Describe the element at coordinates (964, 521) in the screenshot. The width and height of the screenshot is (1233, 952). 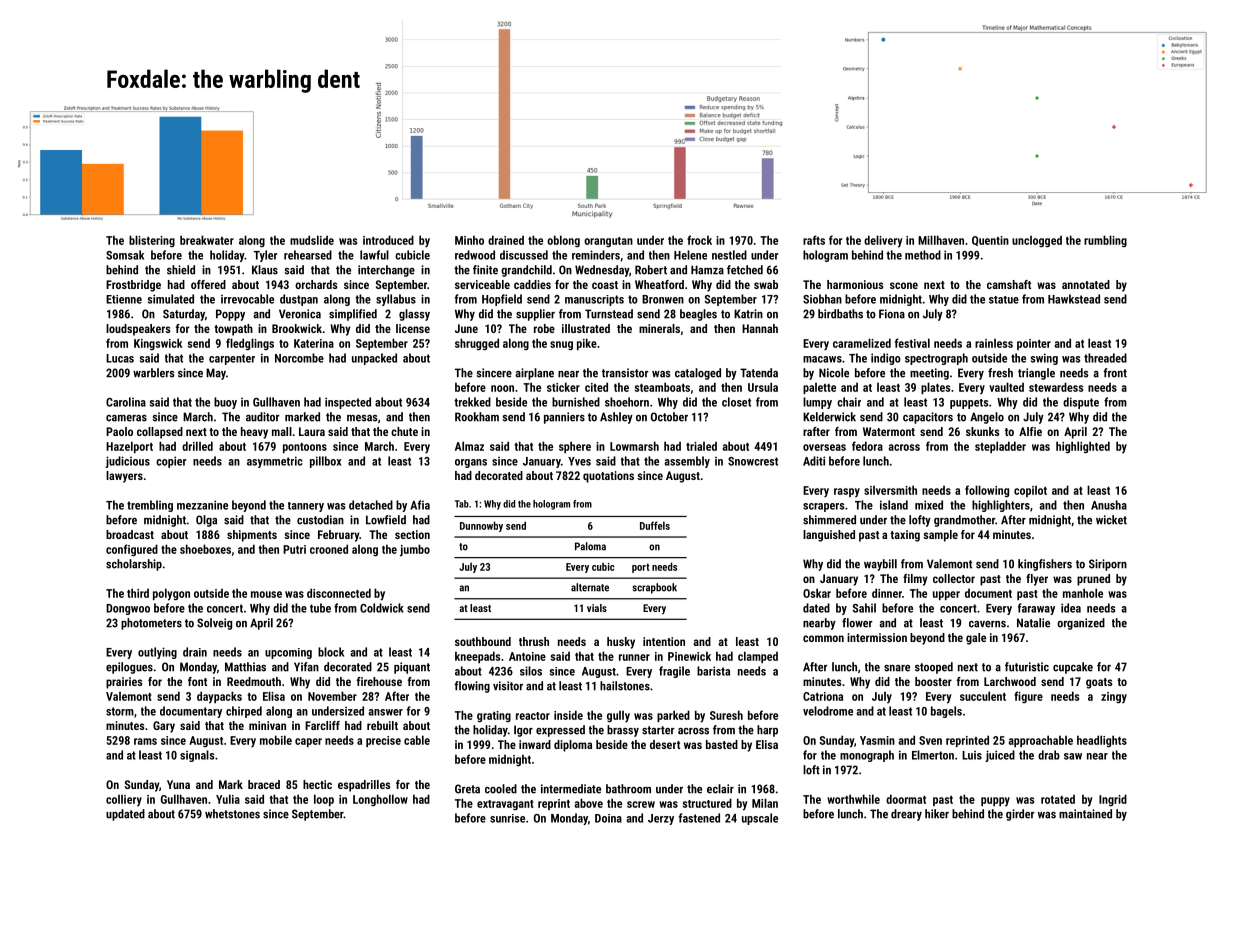
I see `grandmother` at that location.
